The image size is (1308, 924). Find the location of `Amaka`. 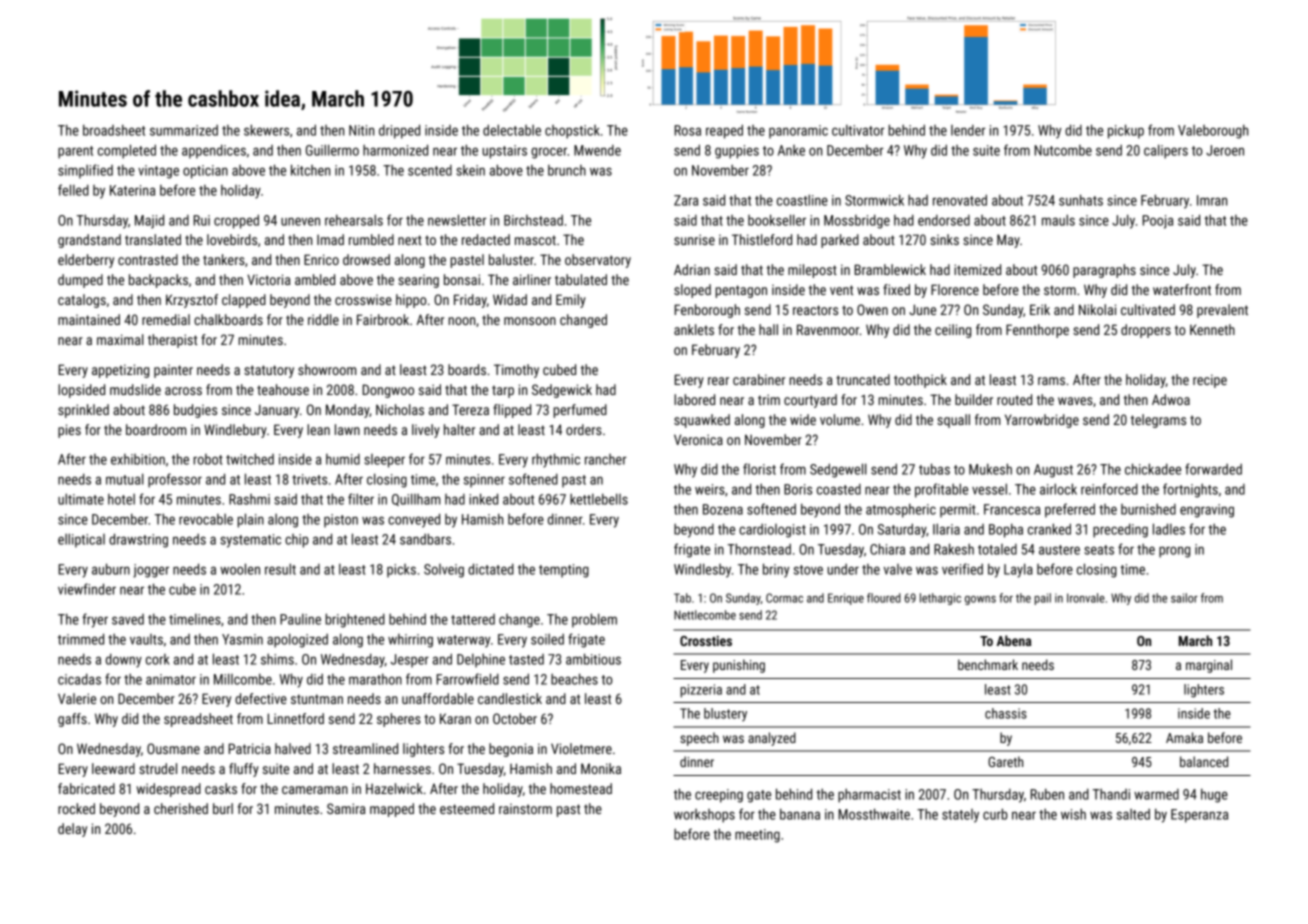

Amaka is located at coordinates (1184, 737).
